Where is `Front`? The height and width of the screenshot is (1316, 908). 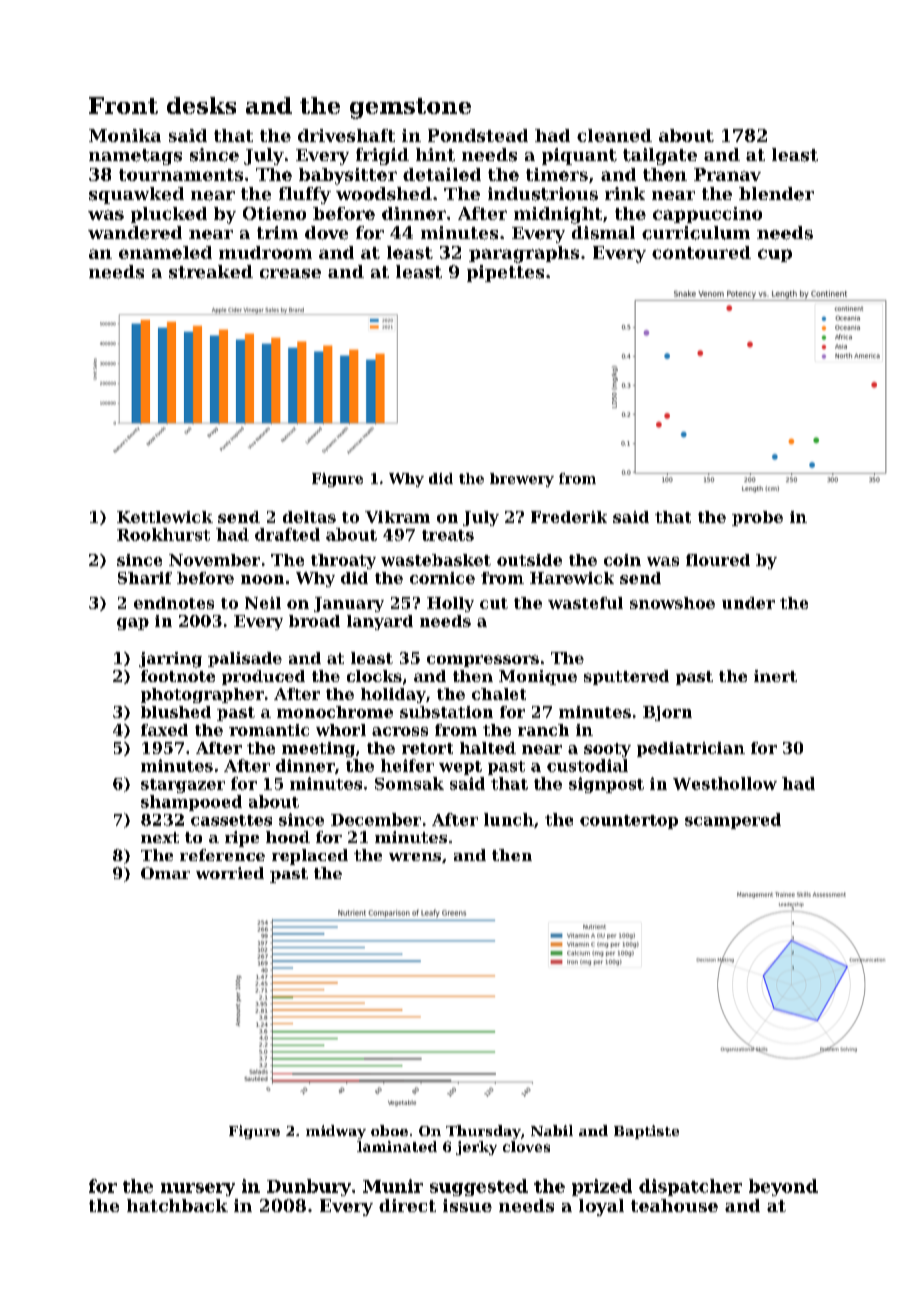 Front is located at coordinates (123, 105).
